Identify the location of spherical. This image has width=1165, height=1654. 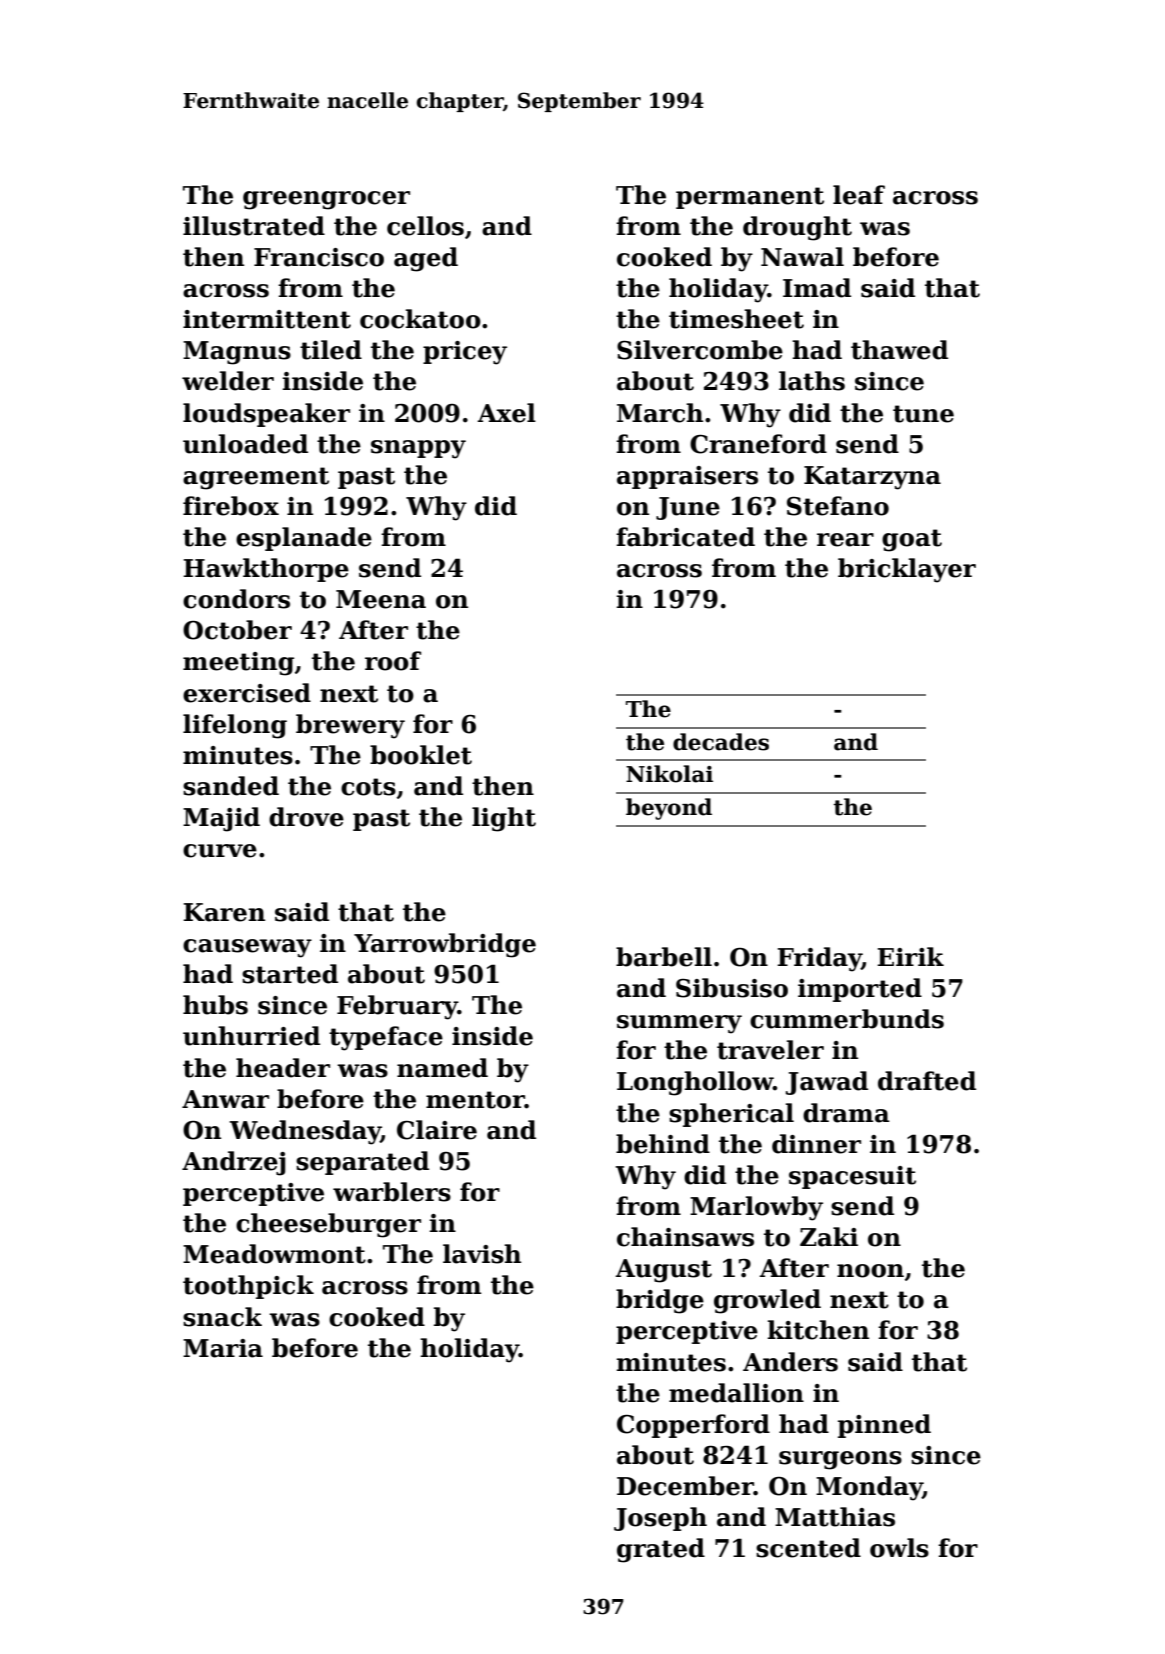
(731, 1115).
